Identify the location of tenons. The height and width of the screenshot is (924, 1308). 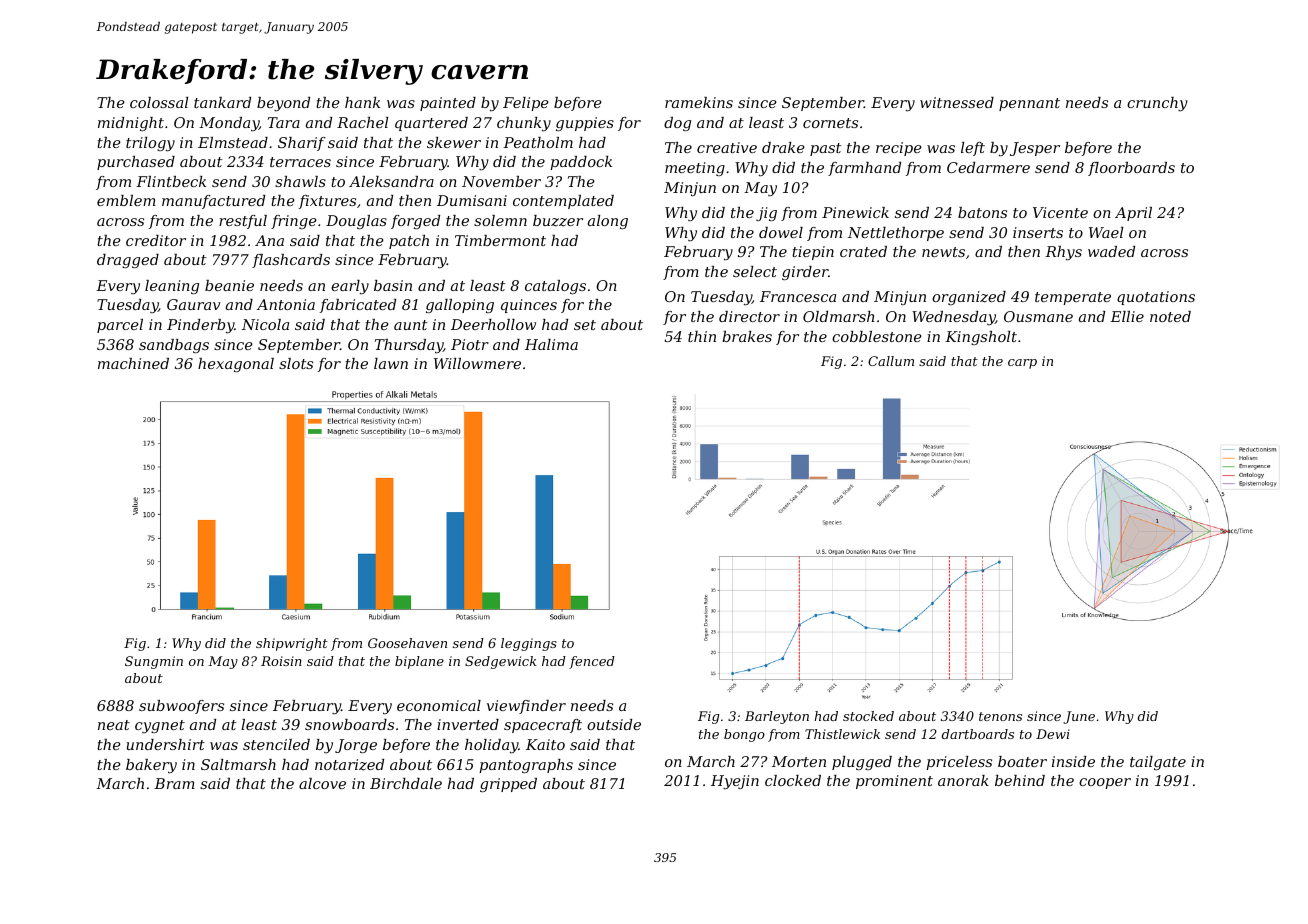
(1000, 716).
